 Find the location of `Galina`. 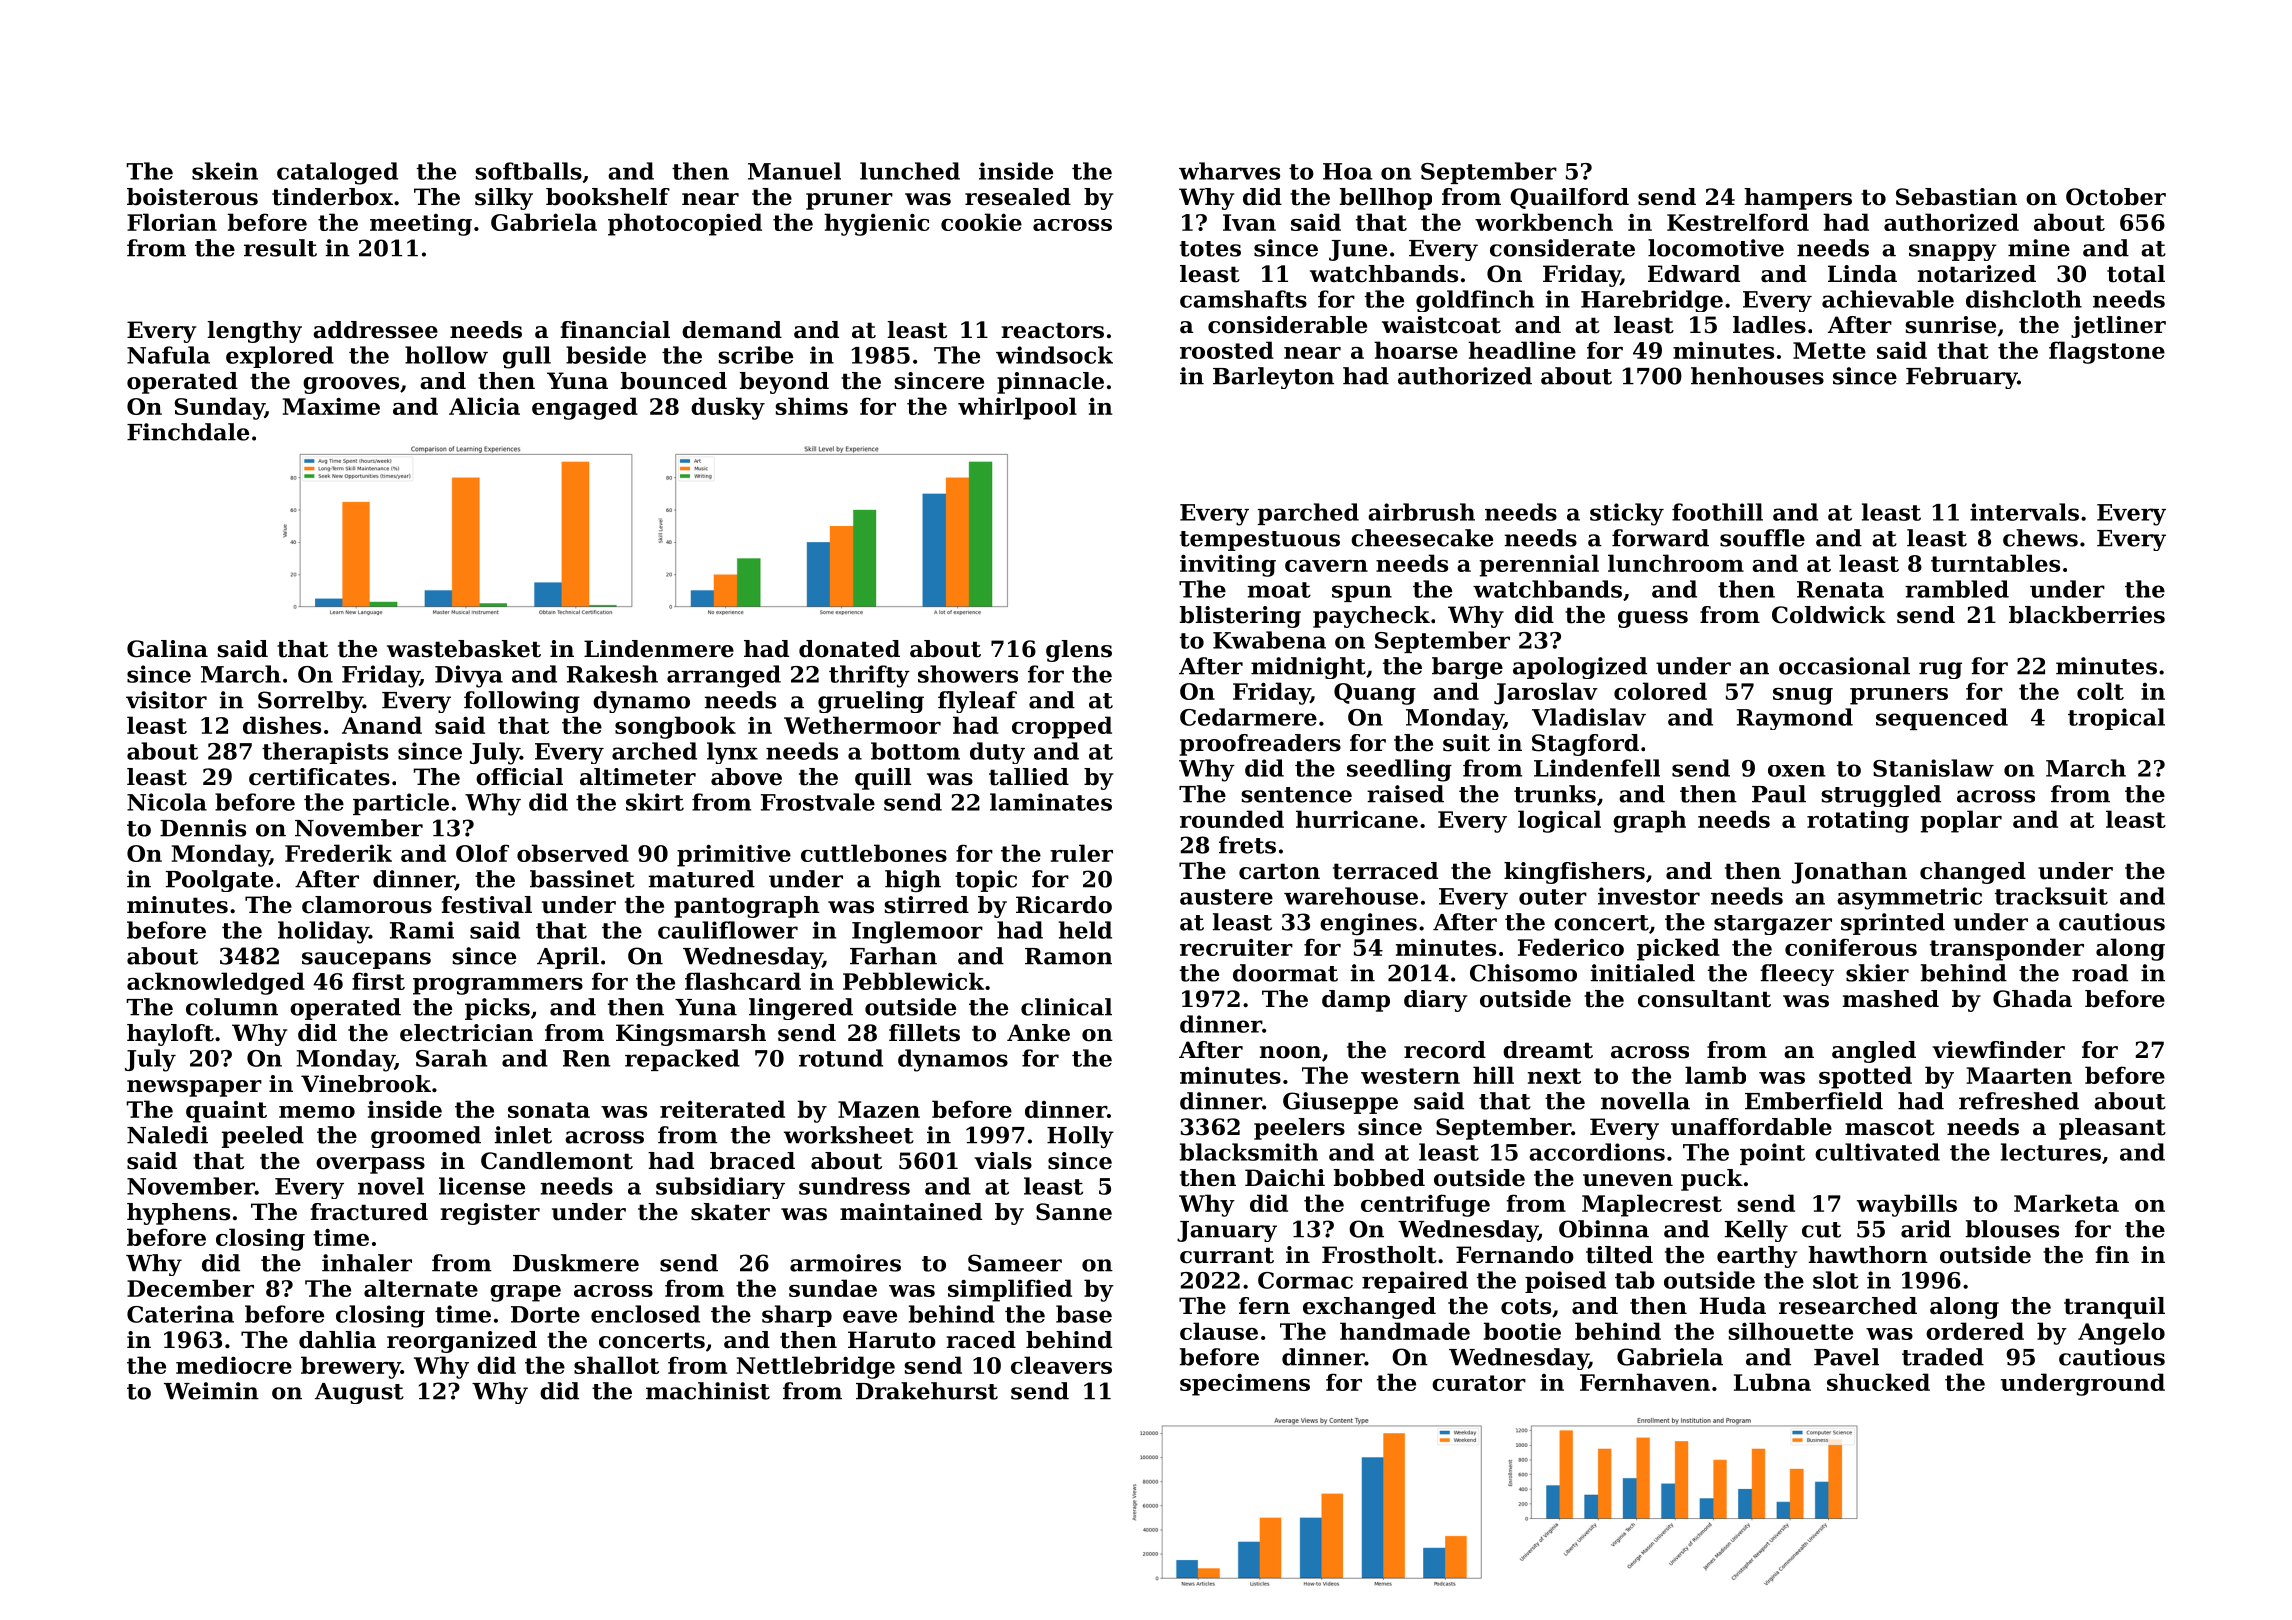

Galina is located at coordinates (167, 649).
